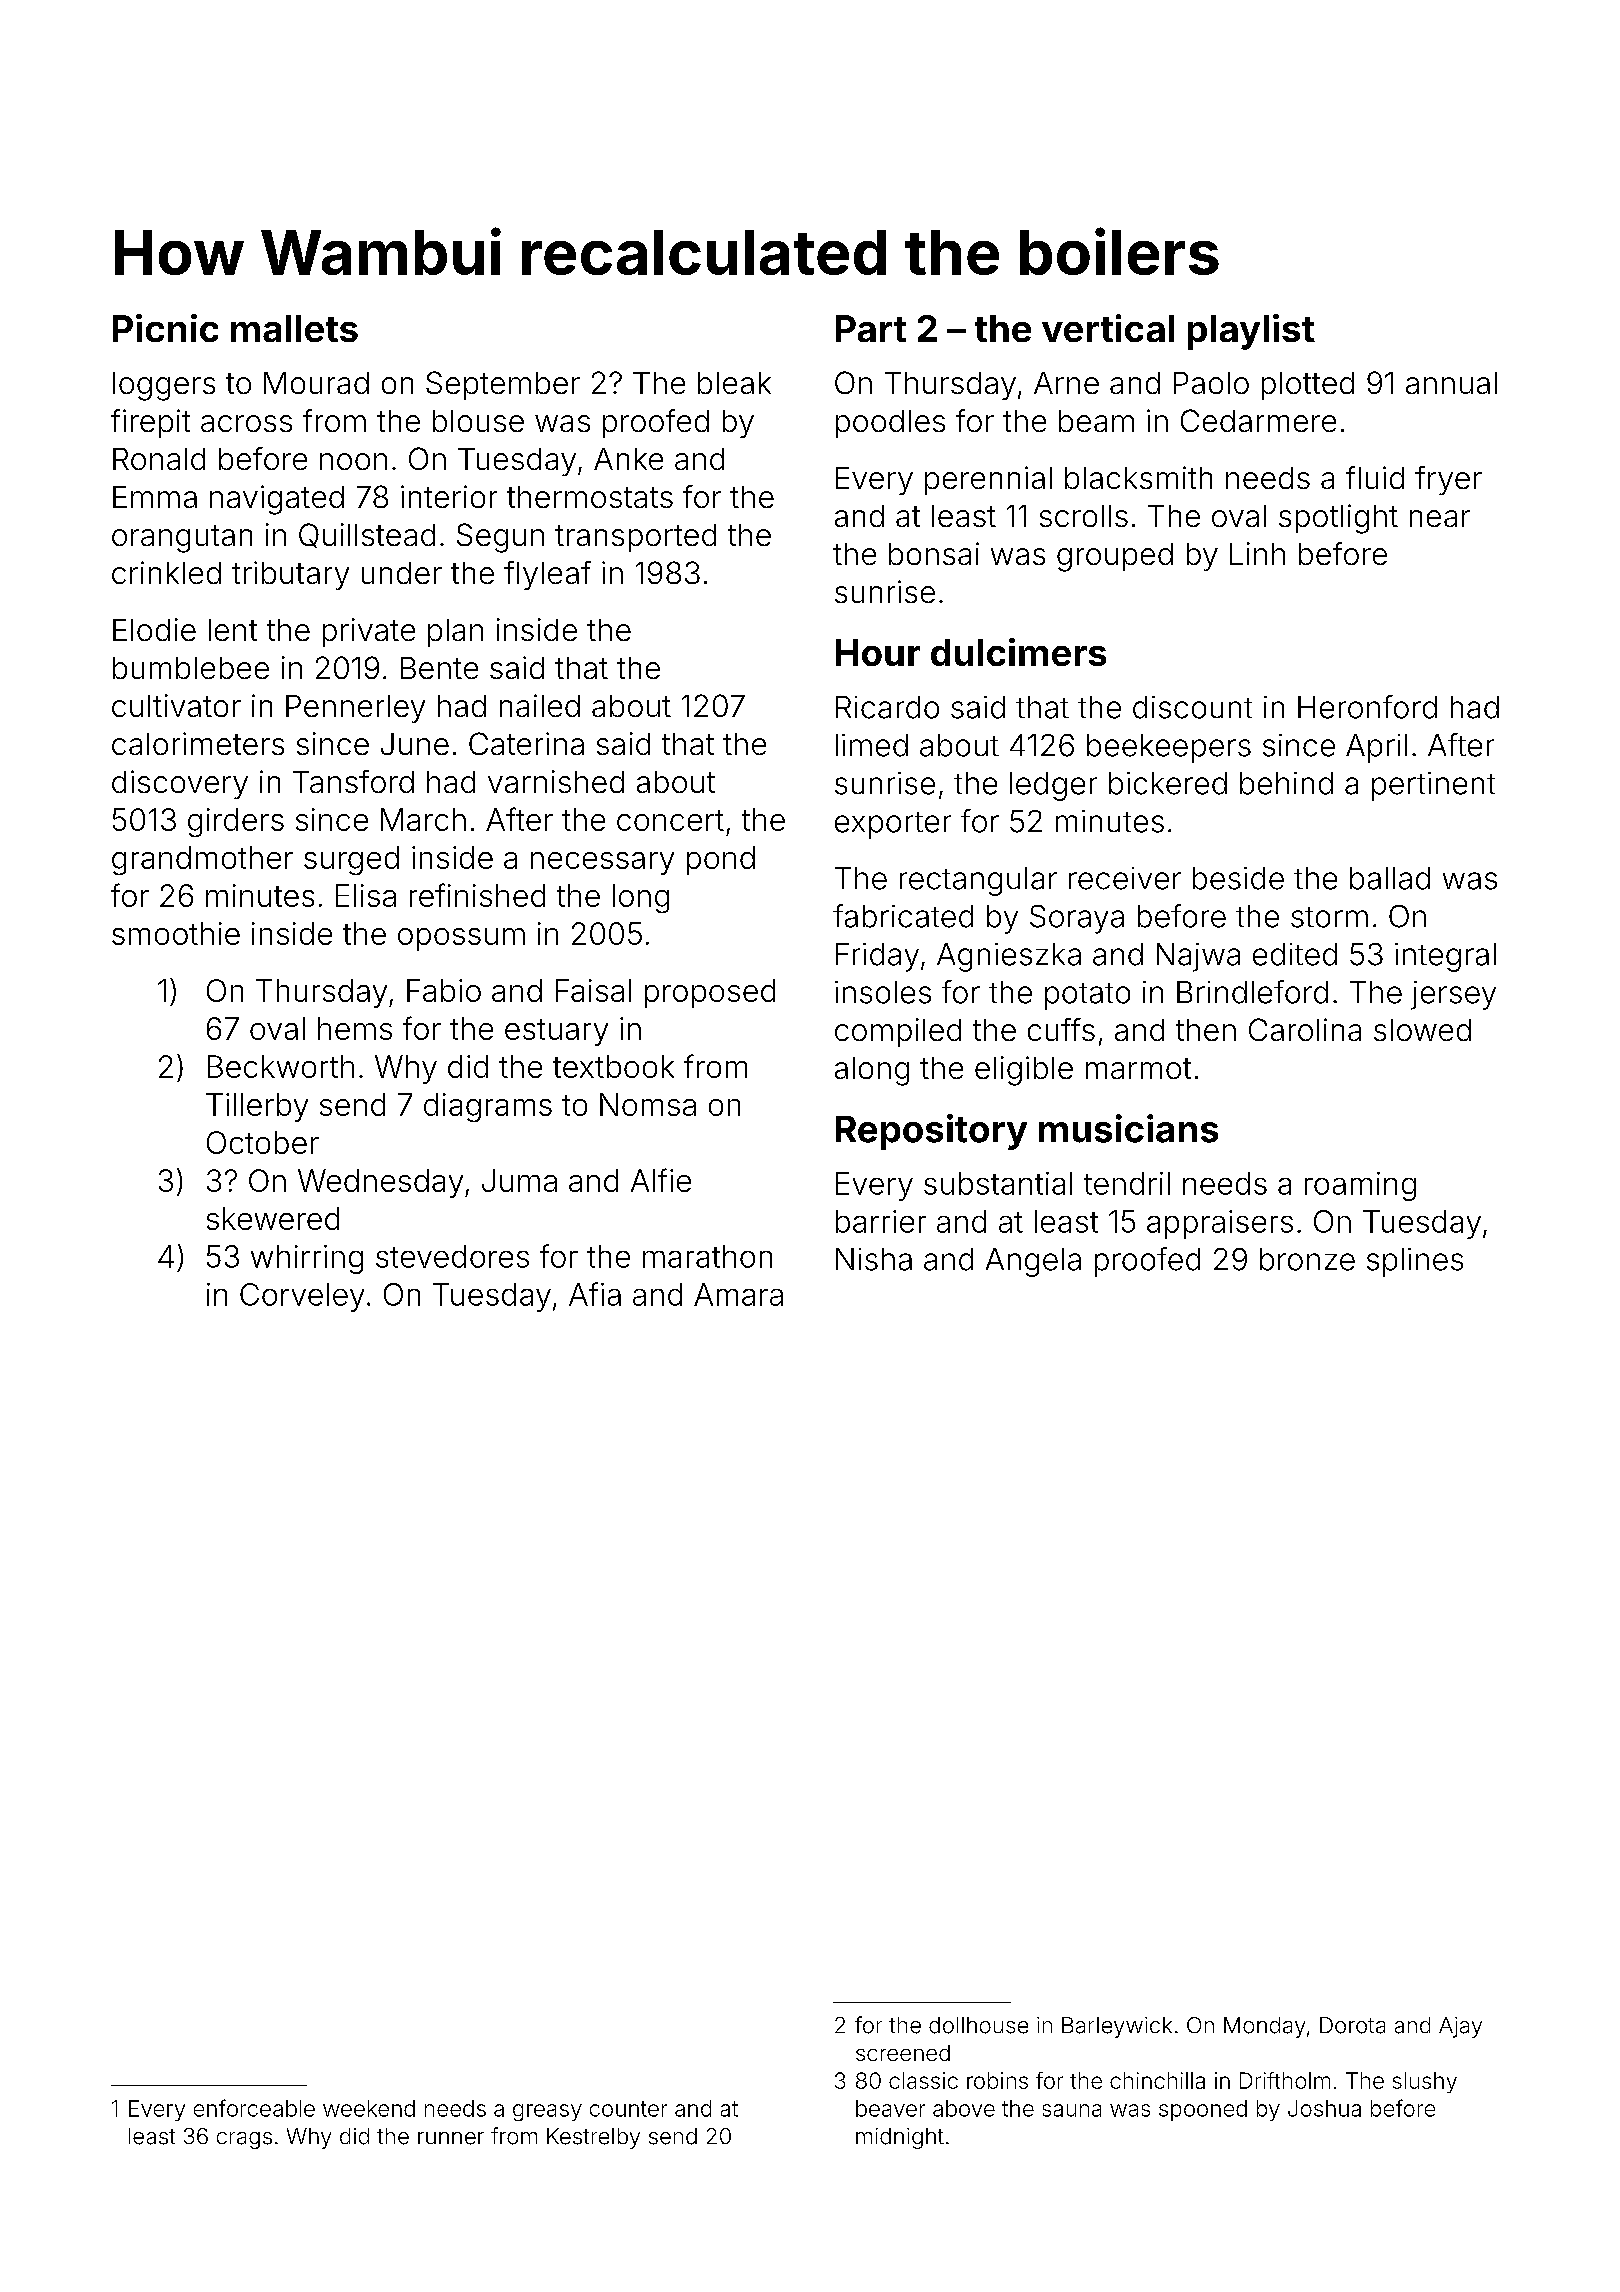 Image resolution: width=1620 pixels, height=2292 pixels. I want to click on robins, so click(997, 2080).
